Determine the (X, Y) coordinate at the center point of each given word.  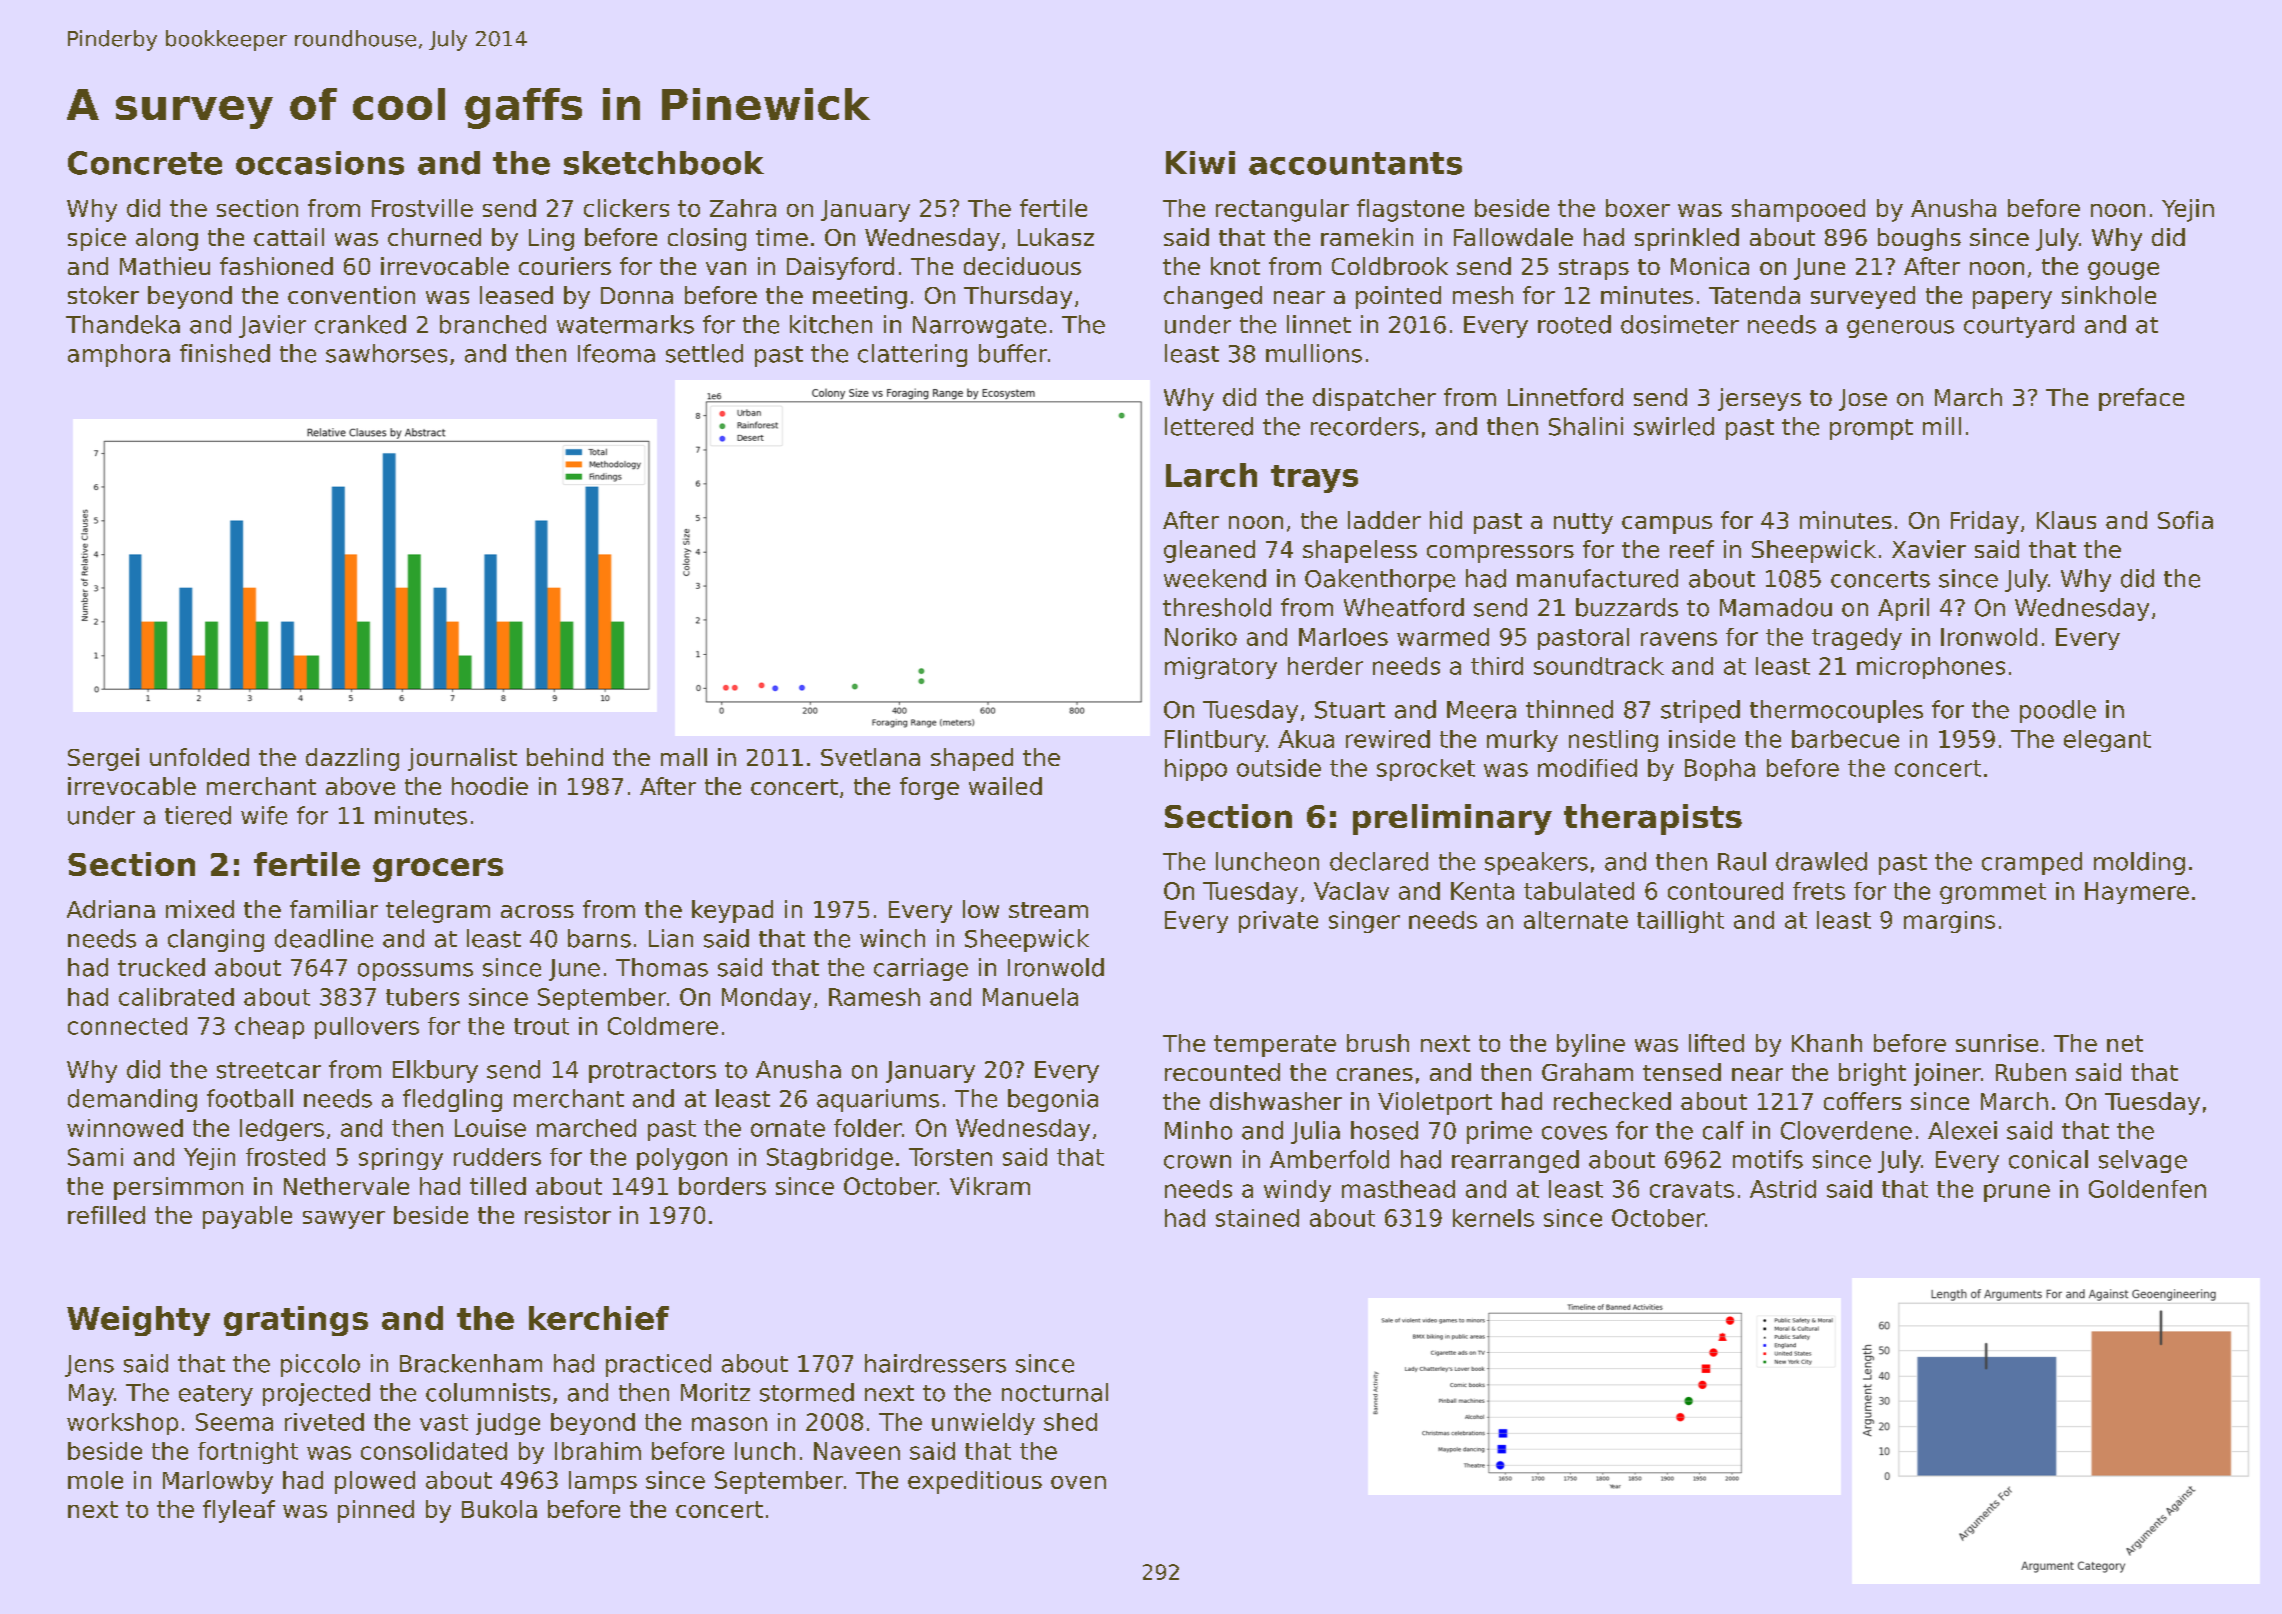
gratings (296, 1321)
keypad (732, 911)
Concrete (145, 163)
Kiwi (1200, 162)
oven (1078, 1482)
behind (565, 757)
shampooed (1798, 210)
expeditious (975, 1482)
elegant (2107, 741)
